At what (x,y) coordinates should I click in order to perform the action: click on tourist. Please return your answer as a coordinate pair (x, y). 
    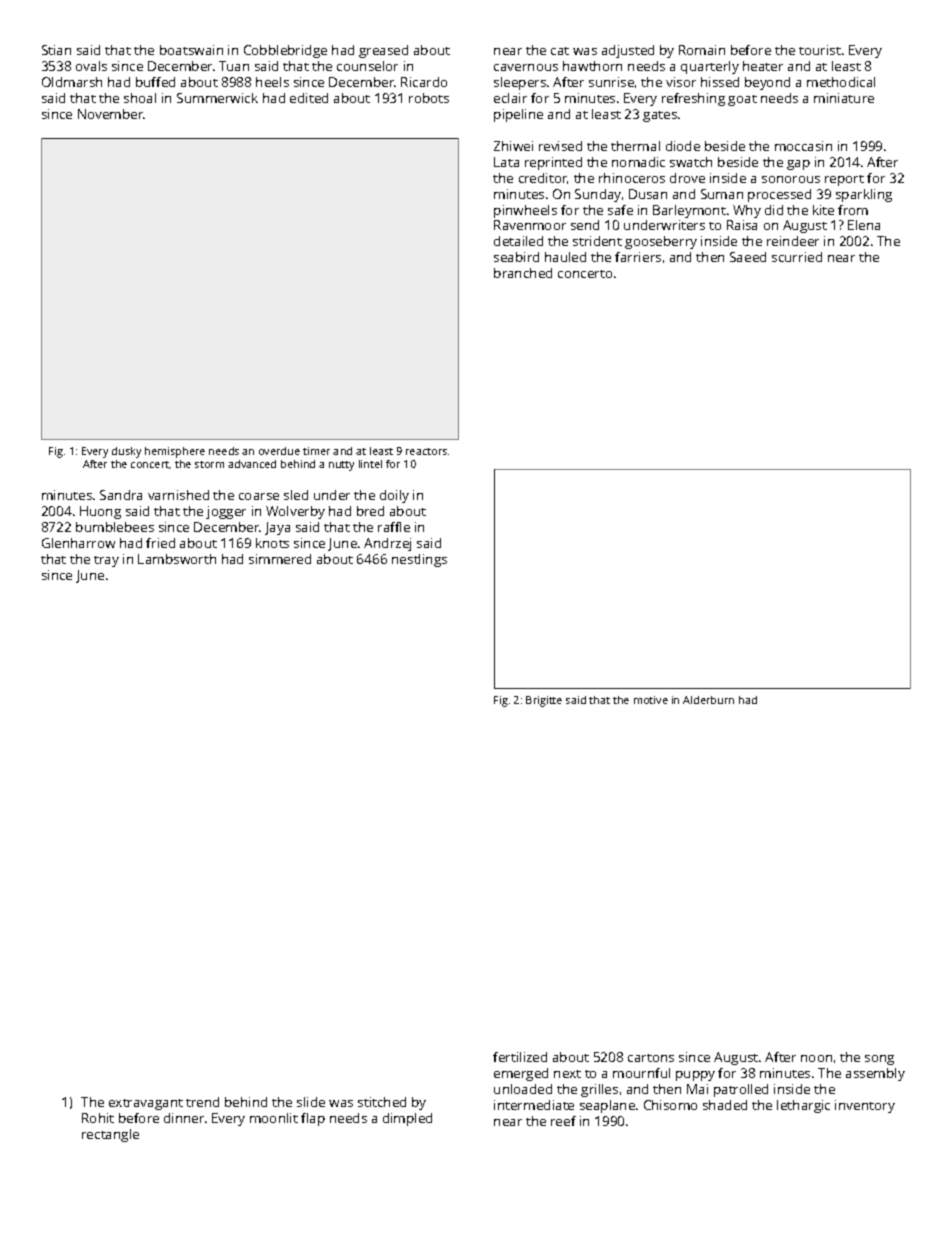
    Looking at the image, I should click on (820, 50).
